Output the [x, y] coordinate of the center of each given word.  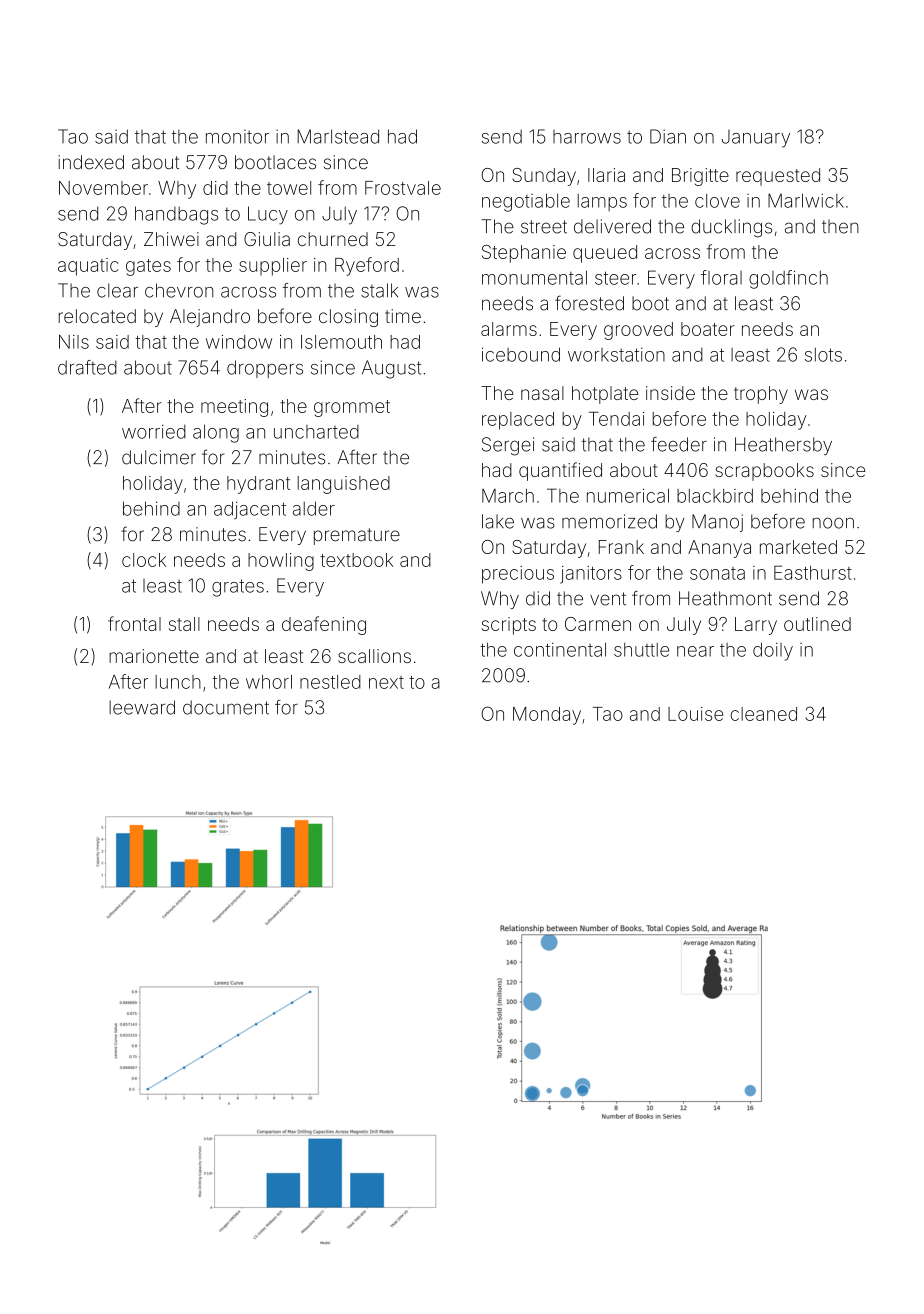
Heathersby [783, 446]
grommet [352, 408]
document [226, 707]
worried [154, 431]
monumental [534, 277]
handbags [176, 215]
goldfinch [788, 279]
